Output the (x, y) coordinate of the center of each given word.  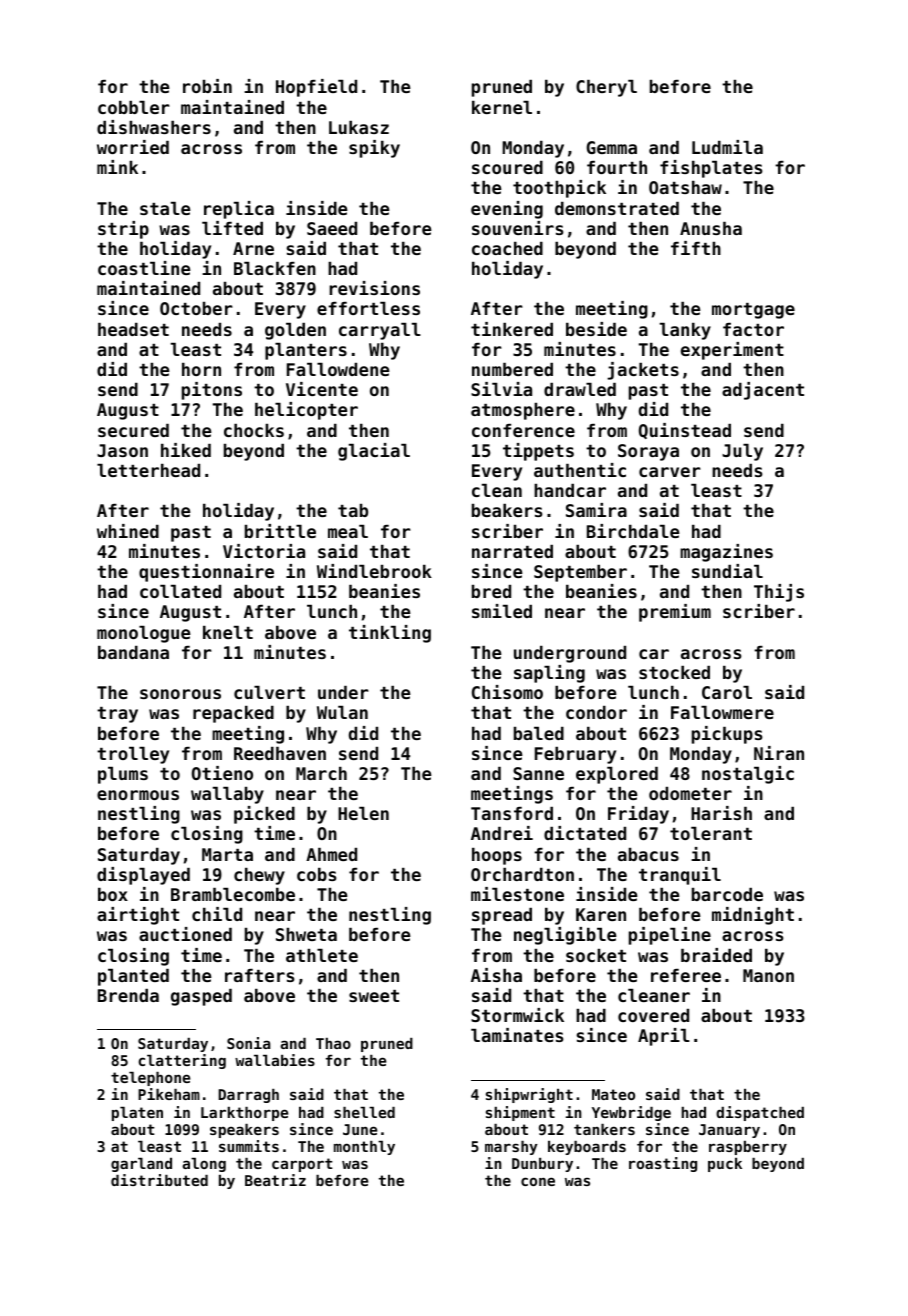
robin (207, 86)
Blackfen (275, 268)
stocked (674, 672)
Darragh (248, 1096)
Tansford (512, 813)
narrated (512, 551)
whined (128, 531)
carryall (380, 331)
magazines (726, 553)
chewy (259, 876)
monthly (364, 1148)
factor (753, 329)
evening (507, 210)
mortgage (753, 311)
